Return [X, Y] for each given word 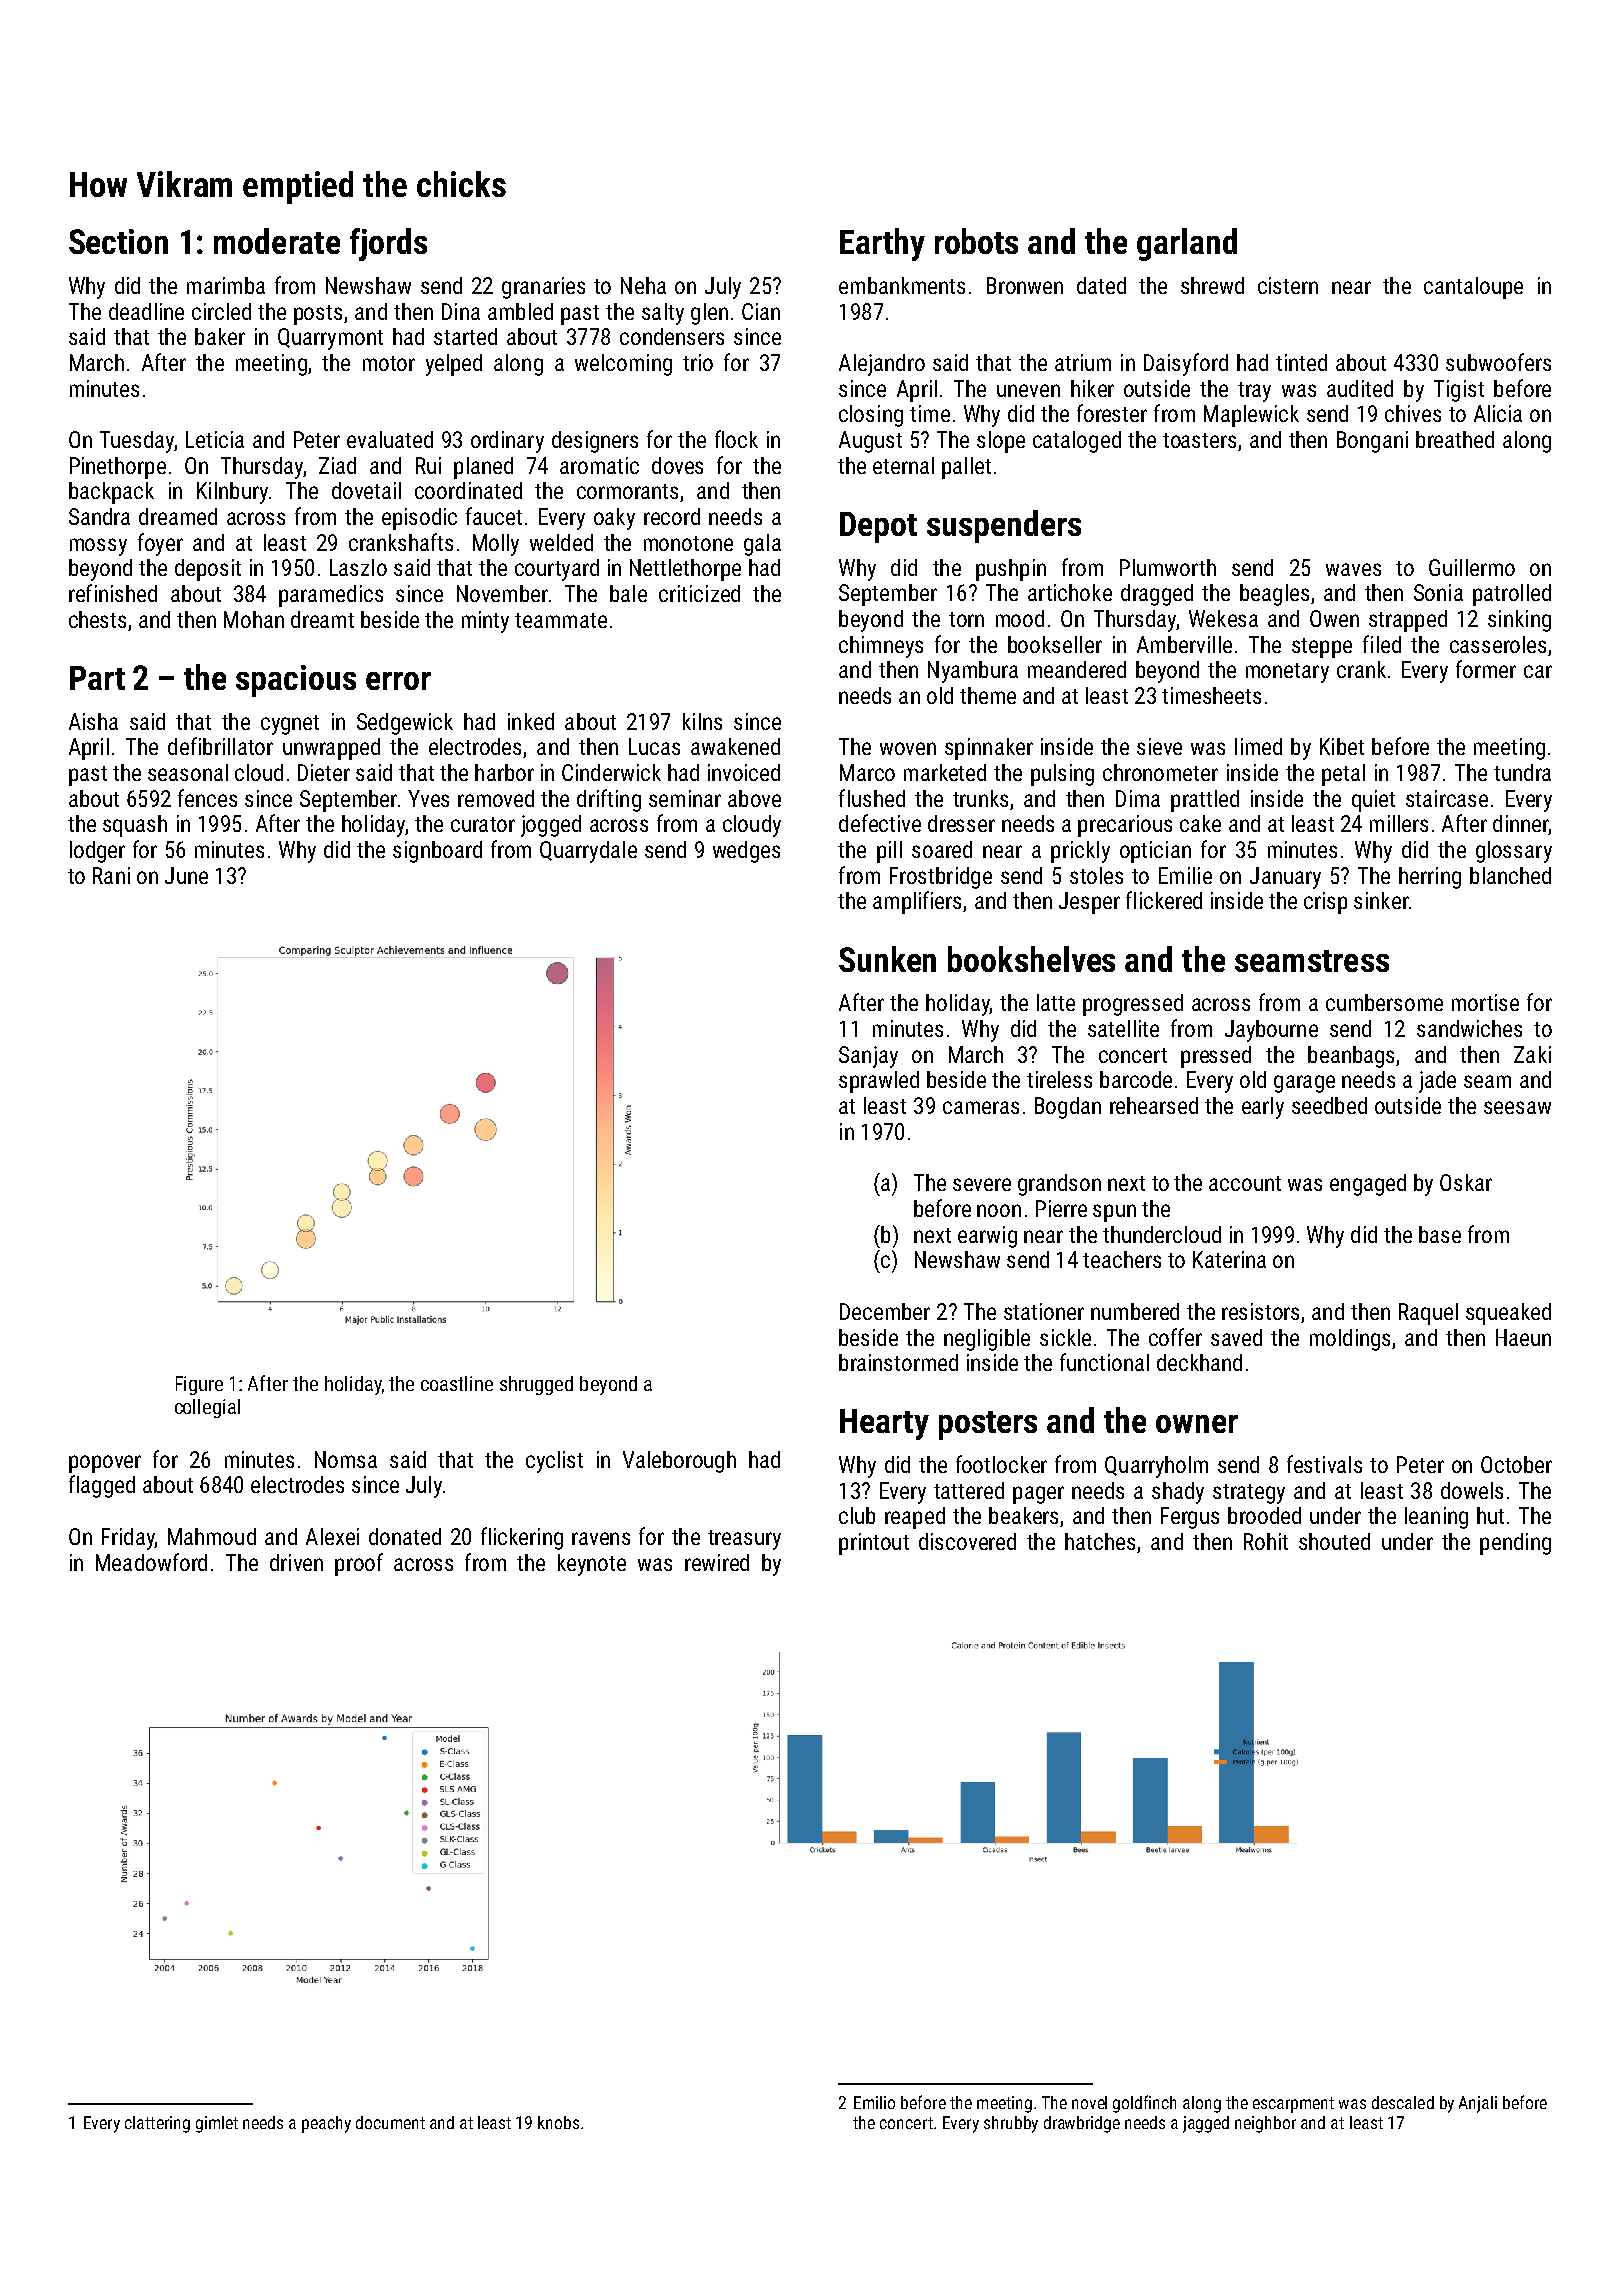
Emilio [874, 2102]
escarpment [1293, 2105]
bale [628, 593]
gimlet [217, 2124]
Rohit [1266, 1541]
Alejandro [882, 365]
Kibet [1342, 746]
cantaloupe [1473, 288]
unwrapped [331, 749]
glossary [1514, 852]
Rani [111, 875]
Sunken [887, 959]
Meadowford [151, 1562]
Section [118, 241]
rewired [717, 1562]
